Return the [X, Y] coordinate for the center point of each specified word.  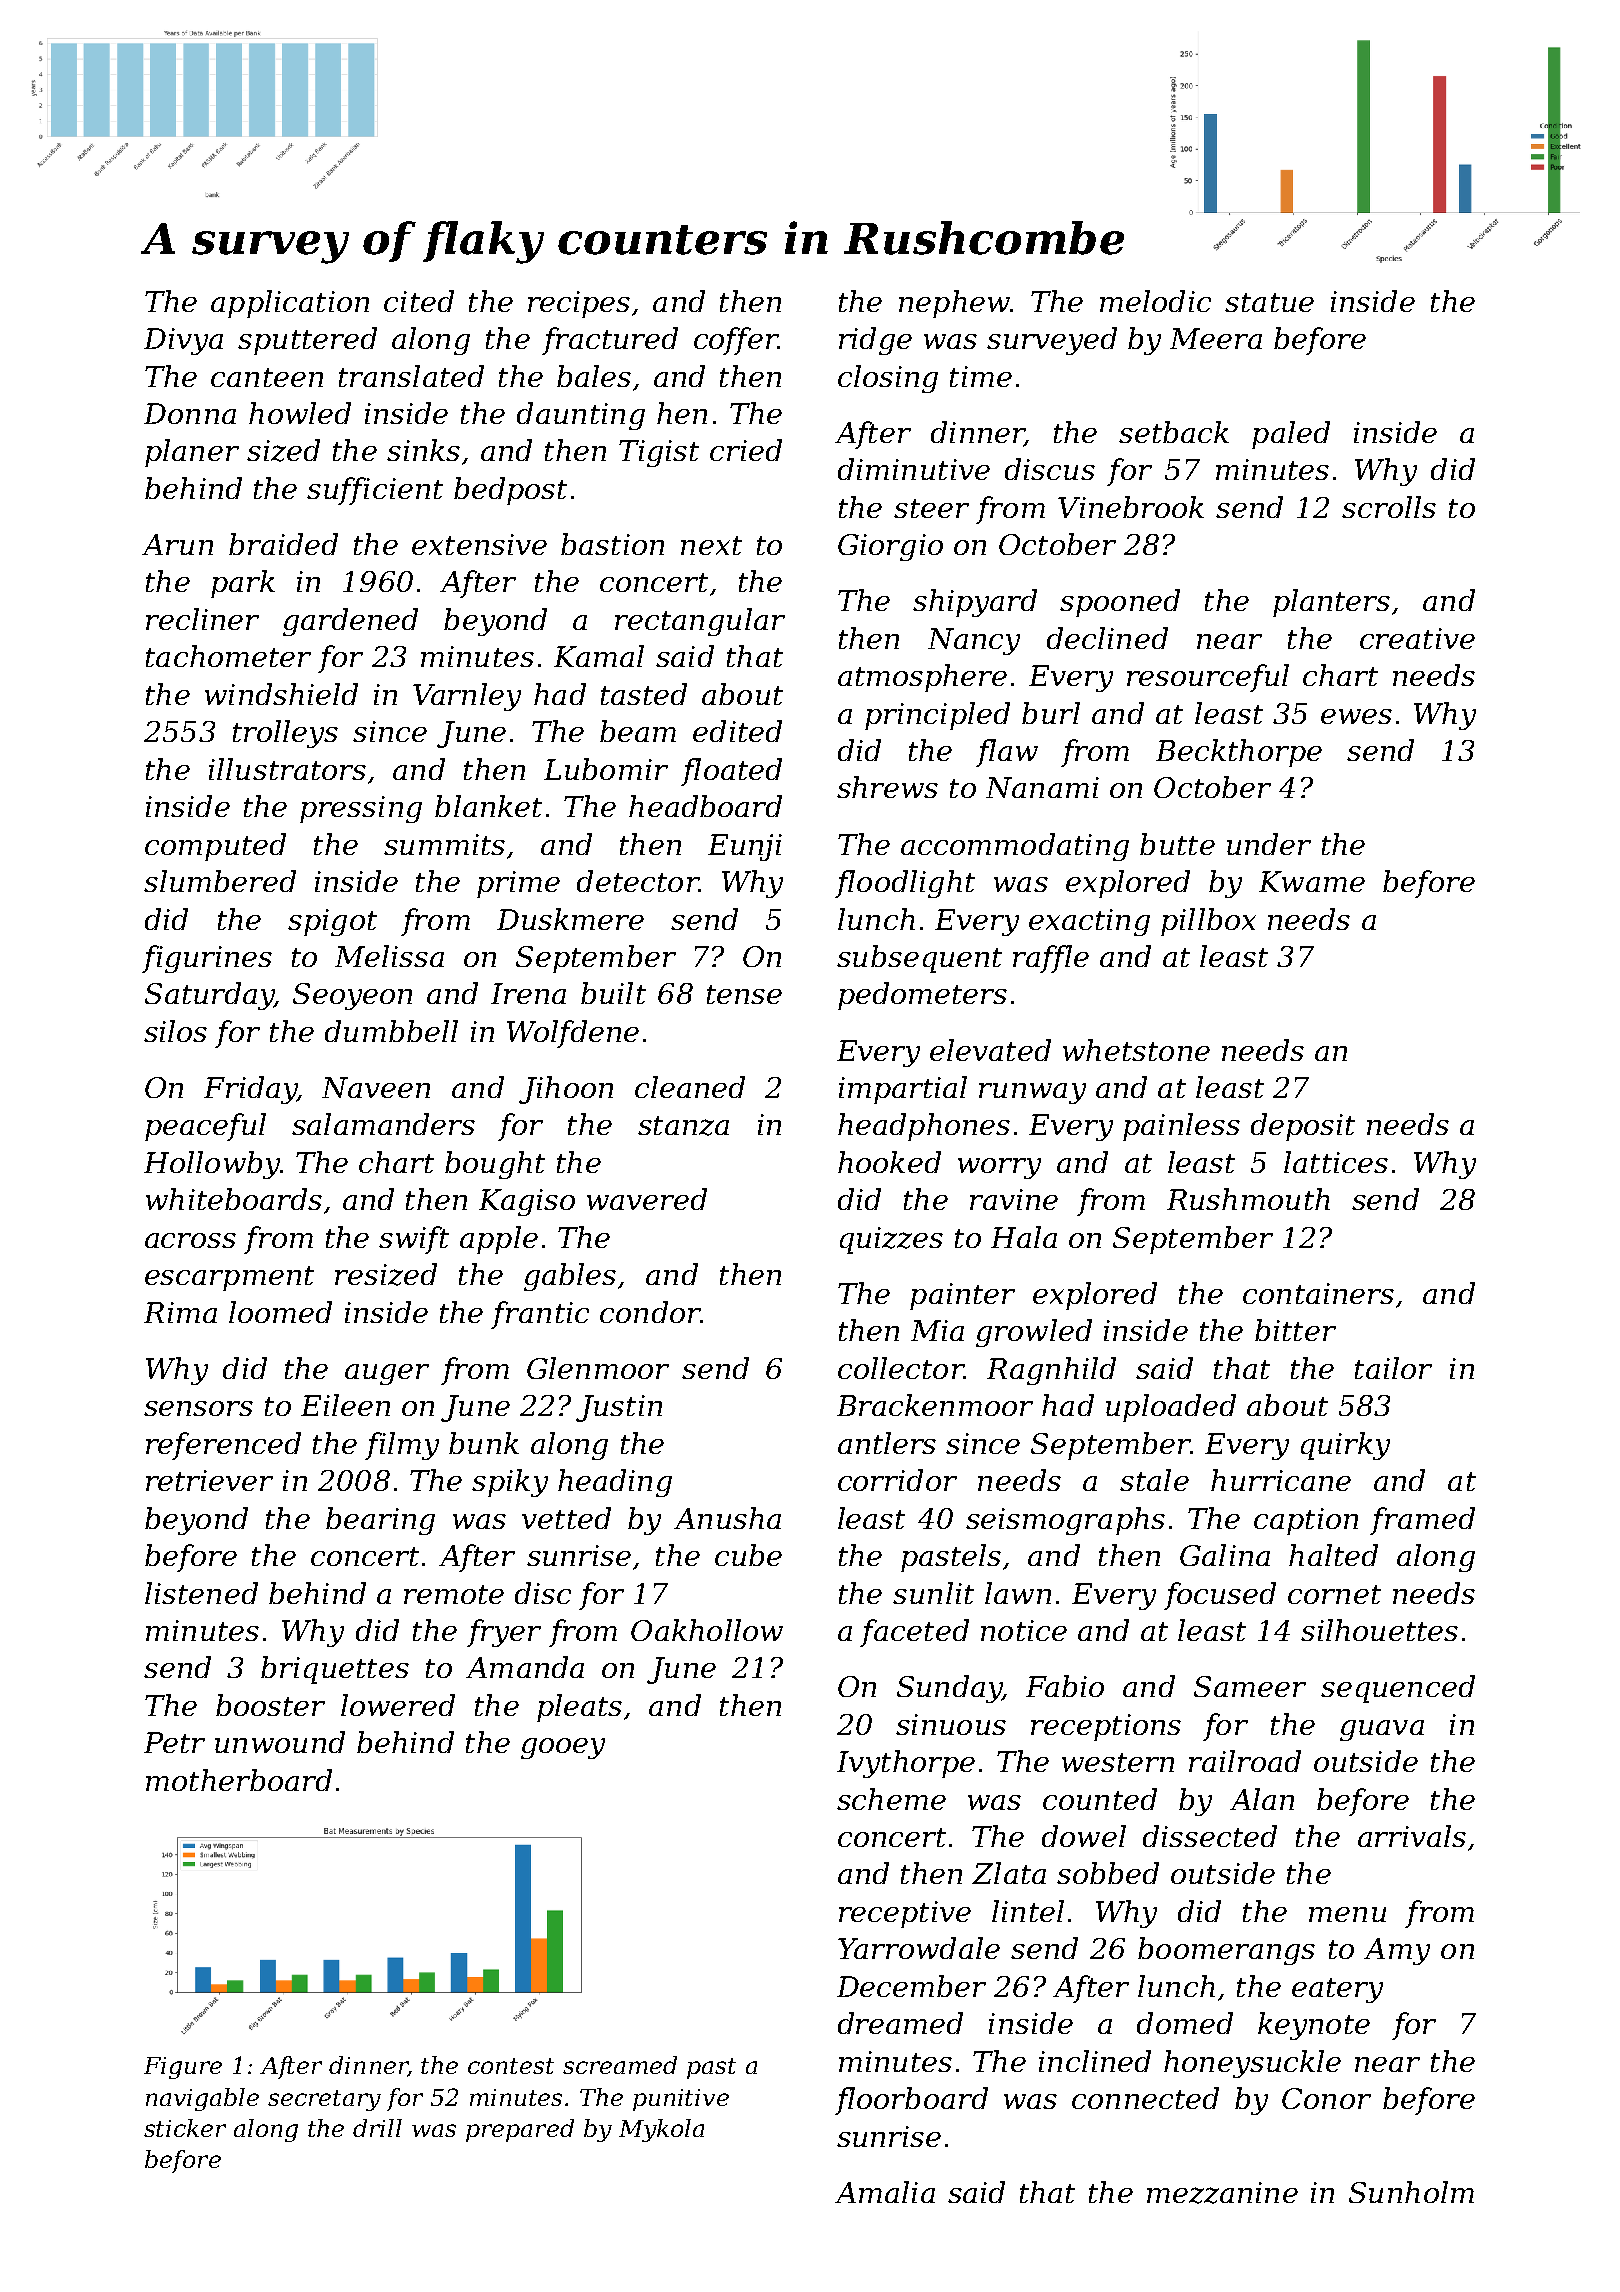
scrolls [1389, 507]
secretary [324, 2100]
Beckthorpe [1239, 753]
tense [744, 994]
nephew [954, 304]
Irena [528, 993]
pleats [579, 1708]
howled [300, 413]
